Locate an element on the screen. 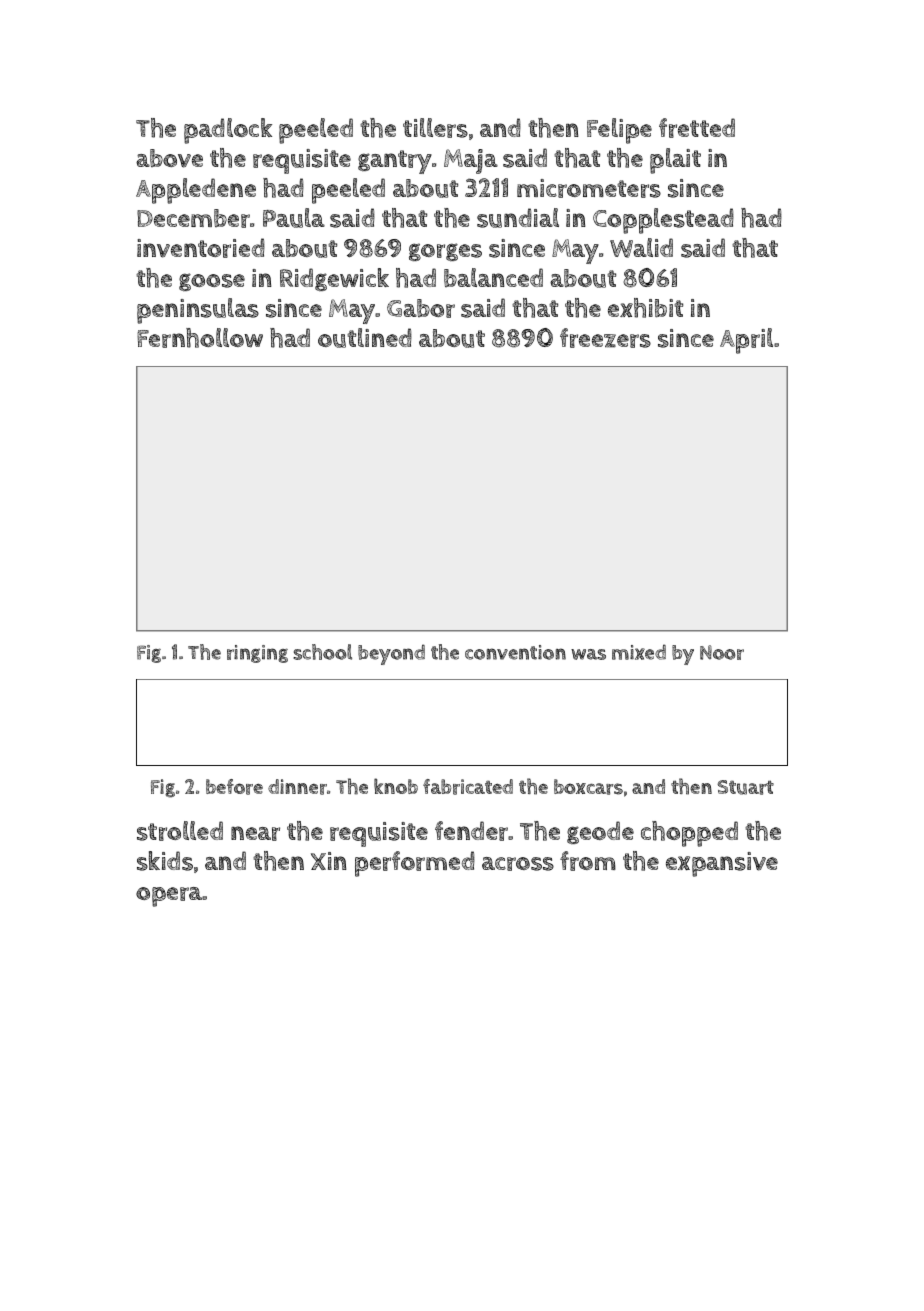 This screenshot has width=924, height=1311. goose is located at coordinates (212, 282).
